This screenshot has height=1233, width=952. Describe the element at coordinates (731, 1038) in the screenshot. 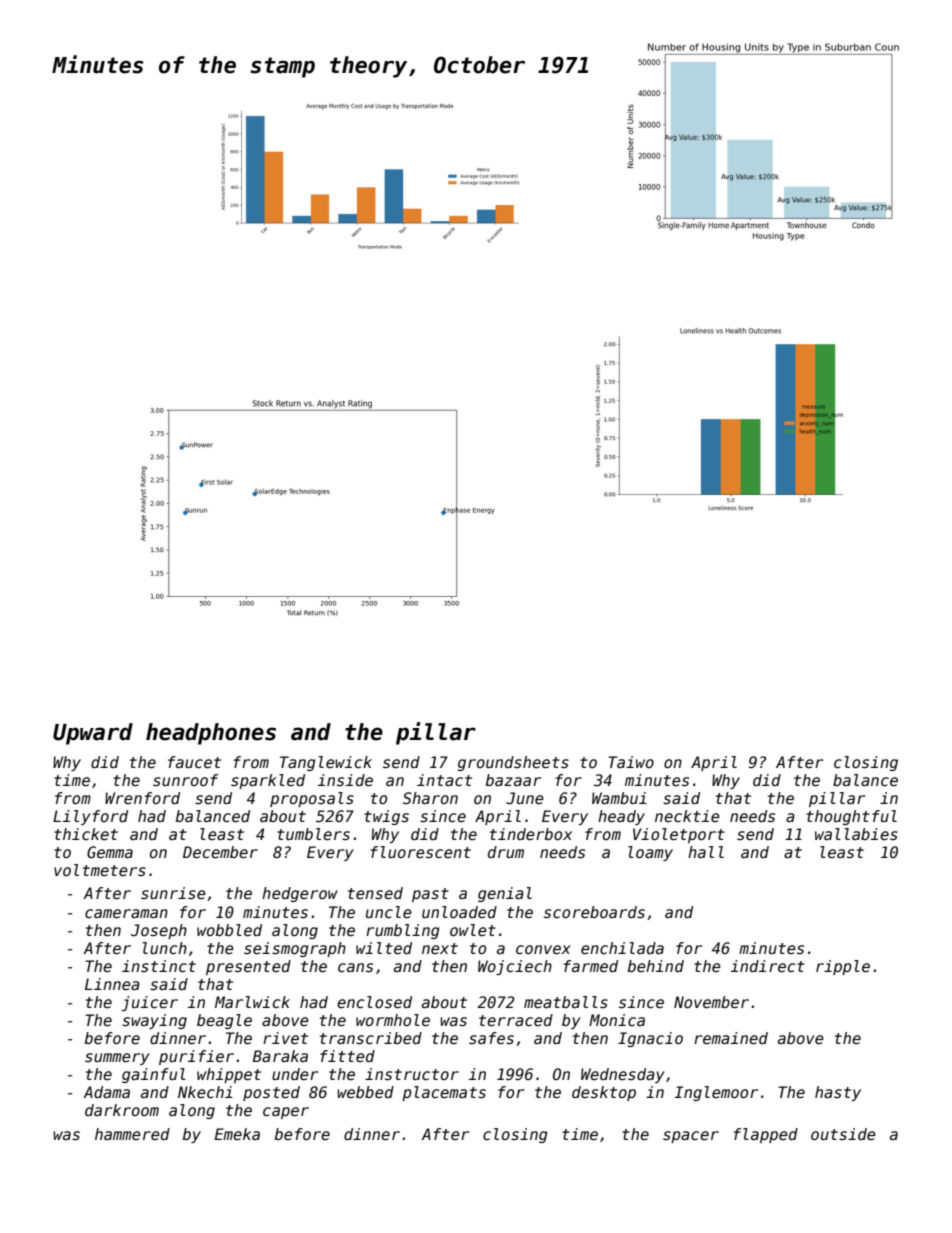

I see `remained` at that location.
